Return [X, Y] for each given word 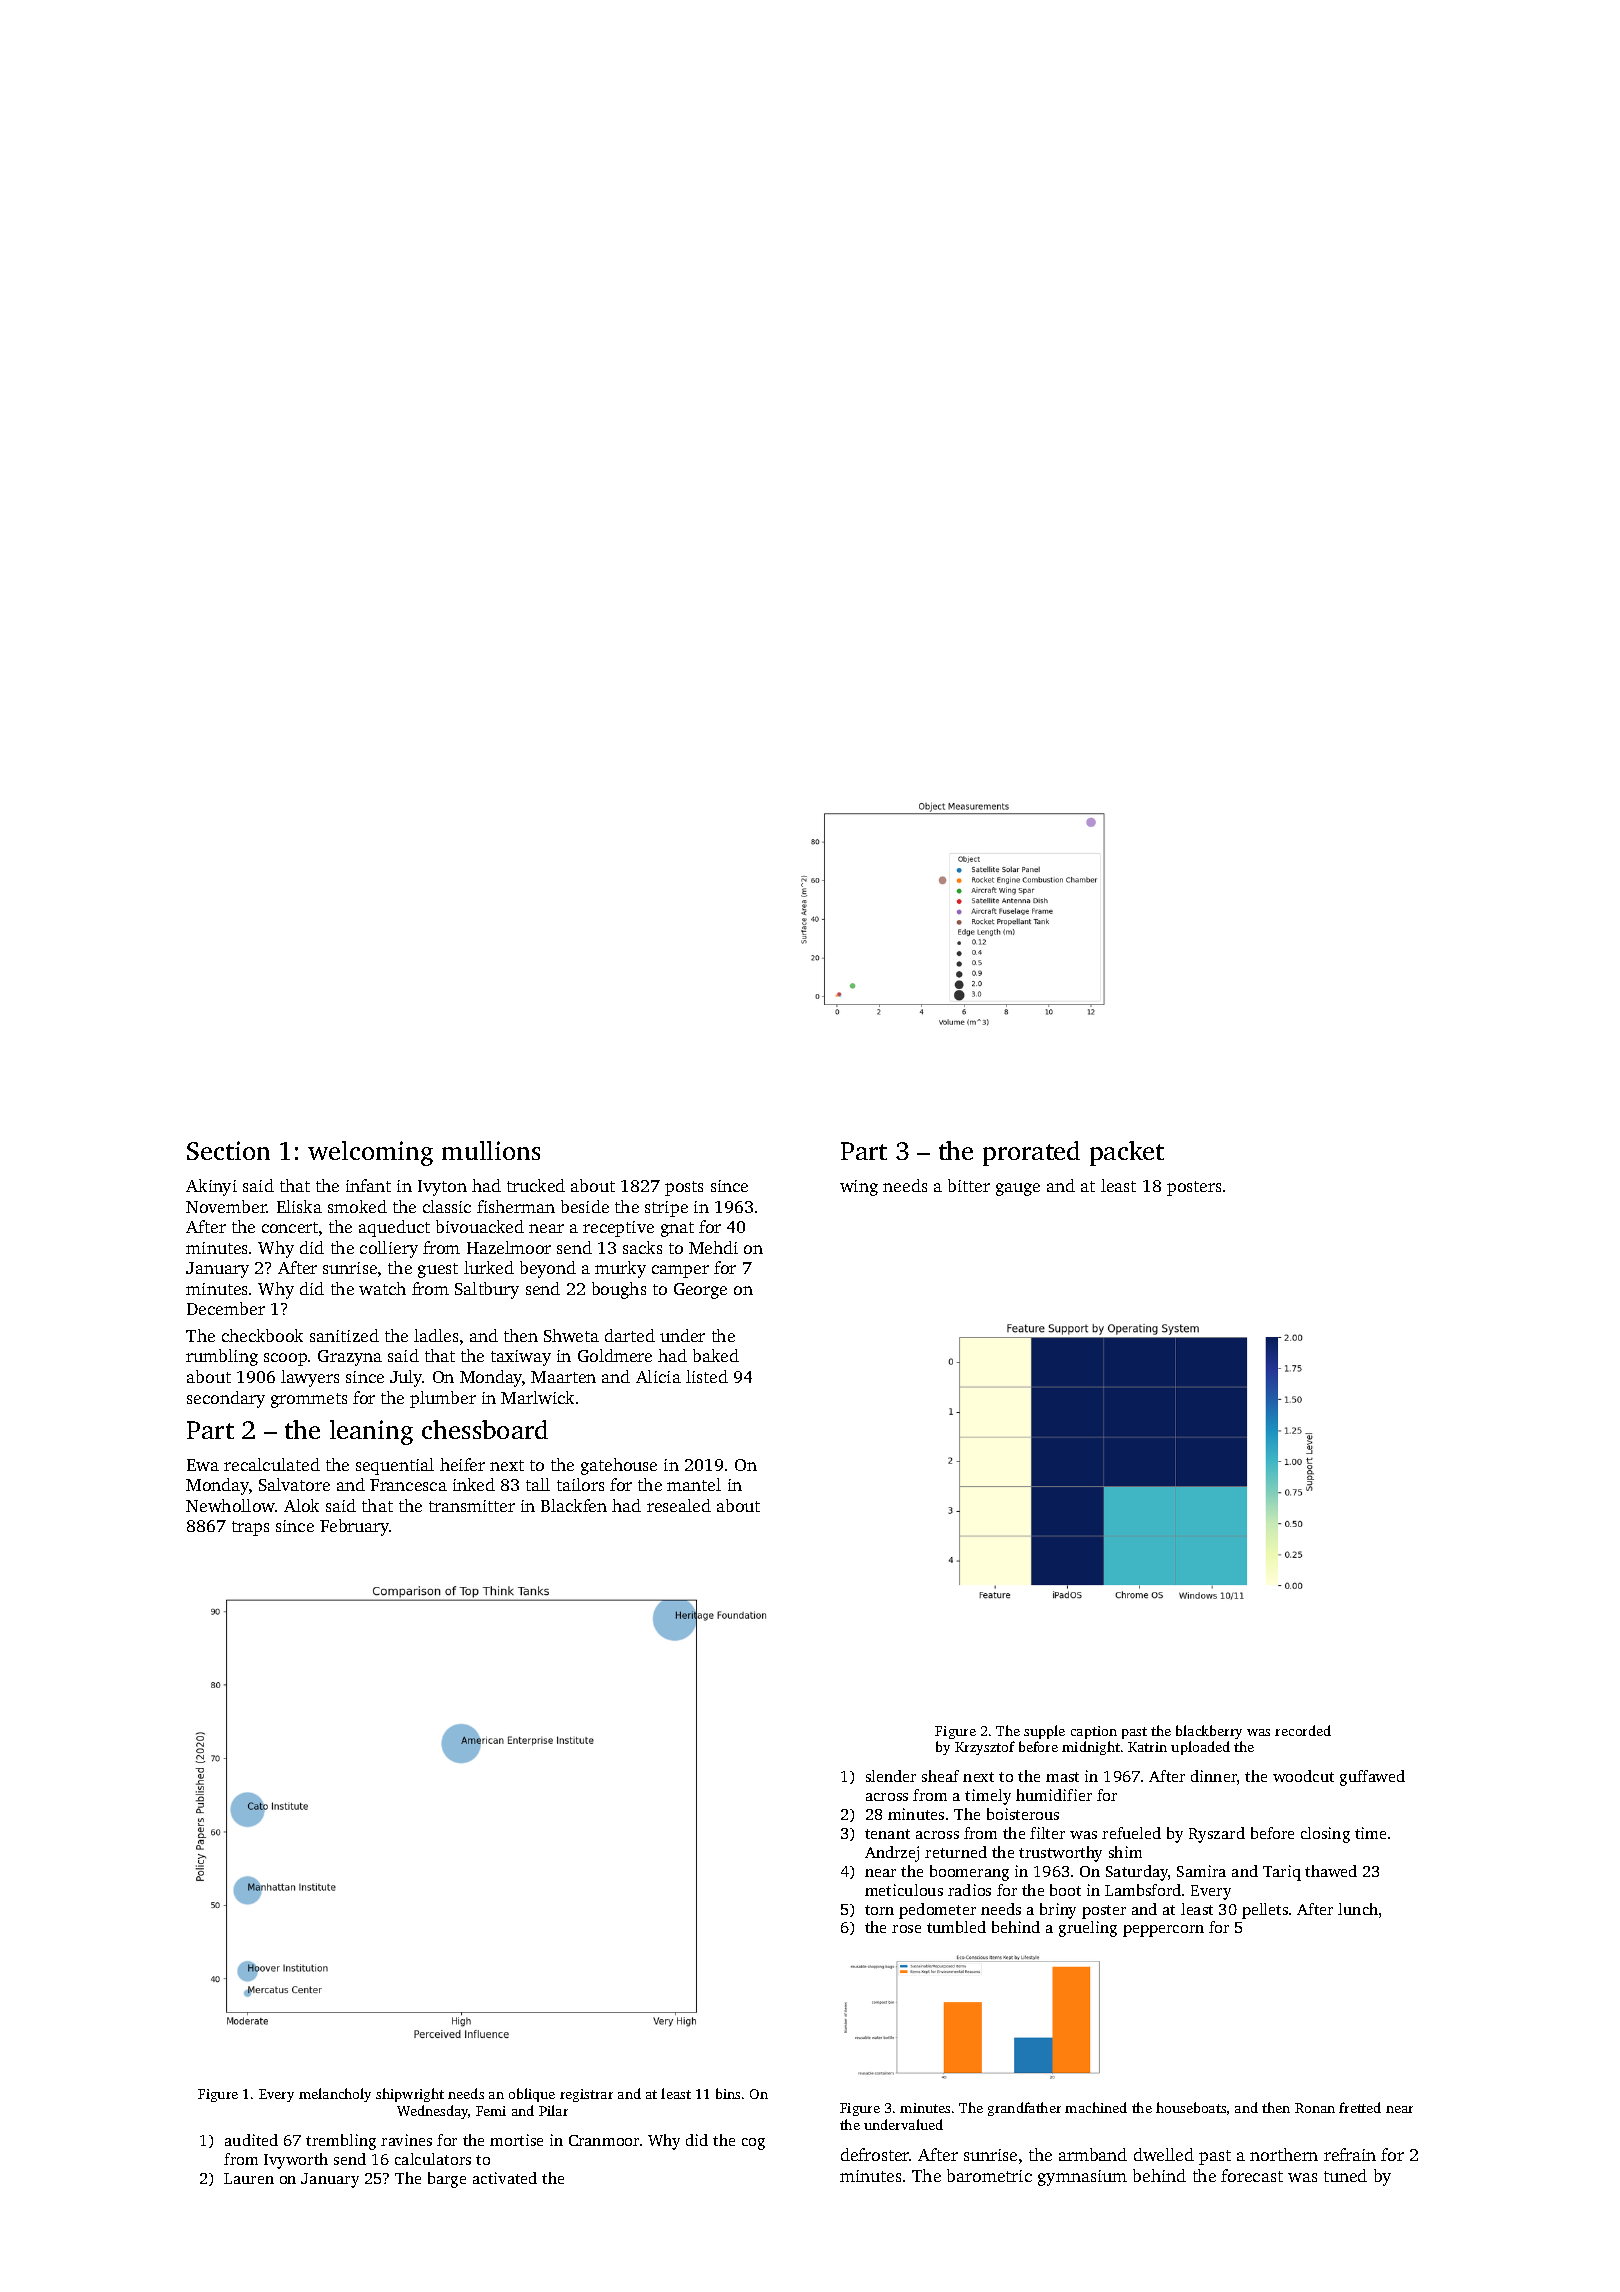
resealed [679, 1505]
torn [879, 1910]
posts [684, 1188]
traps [250, 1528]
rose [906, 1929]
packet [1127, 1153]
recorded [1303, 1730]
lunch [1358, 1909]
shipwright [410, 2095]
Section [228, 1150]
